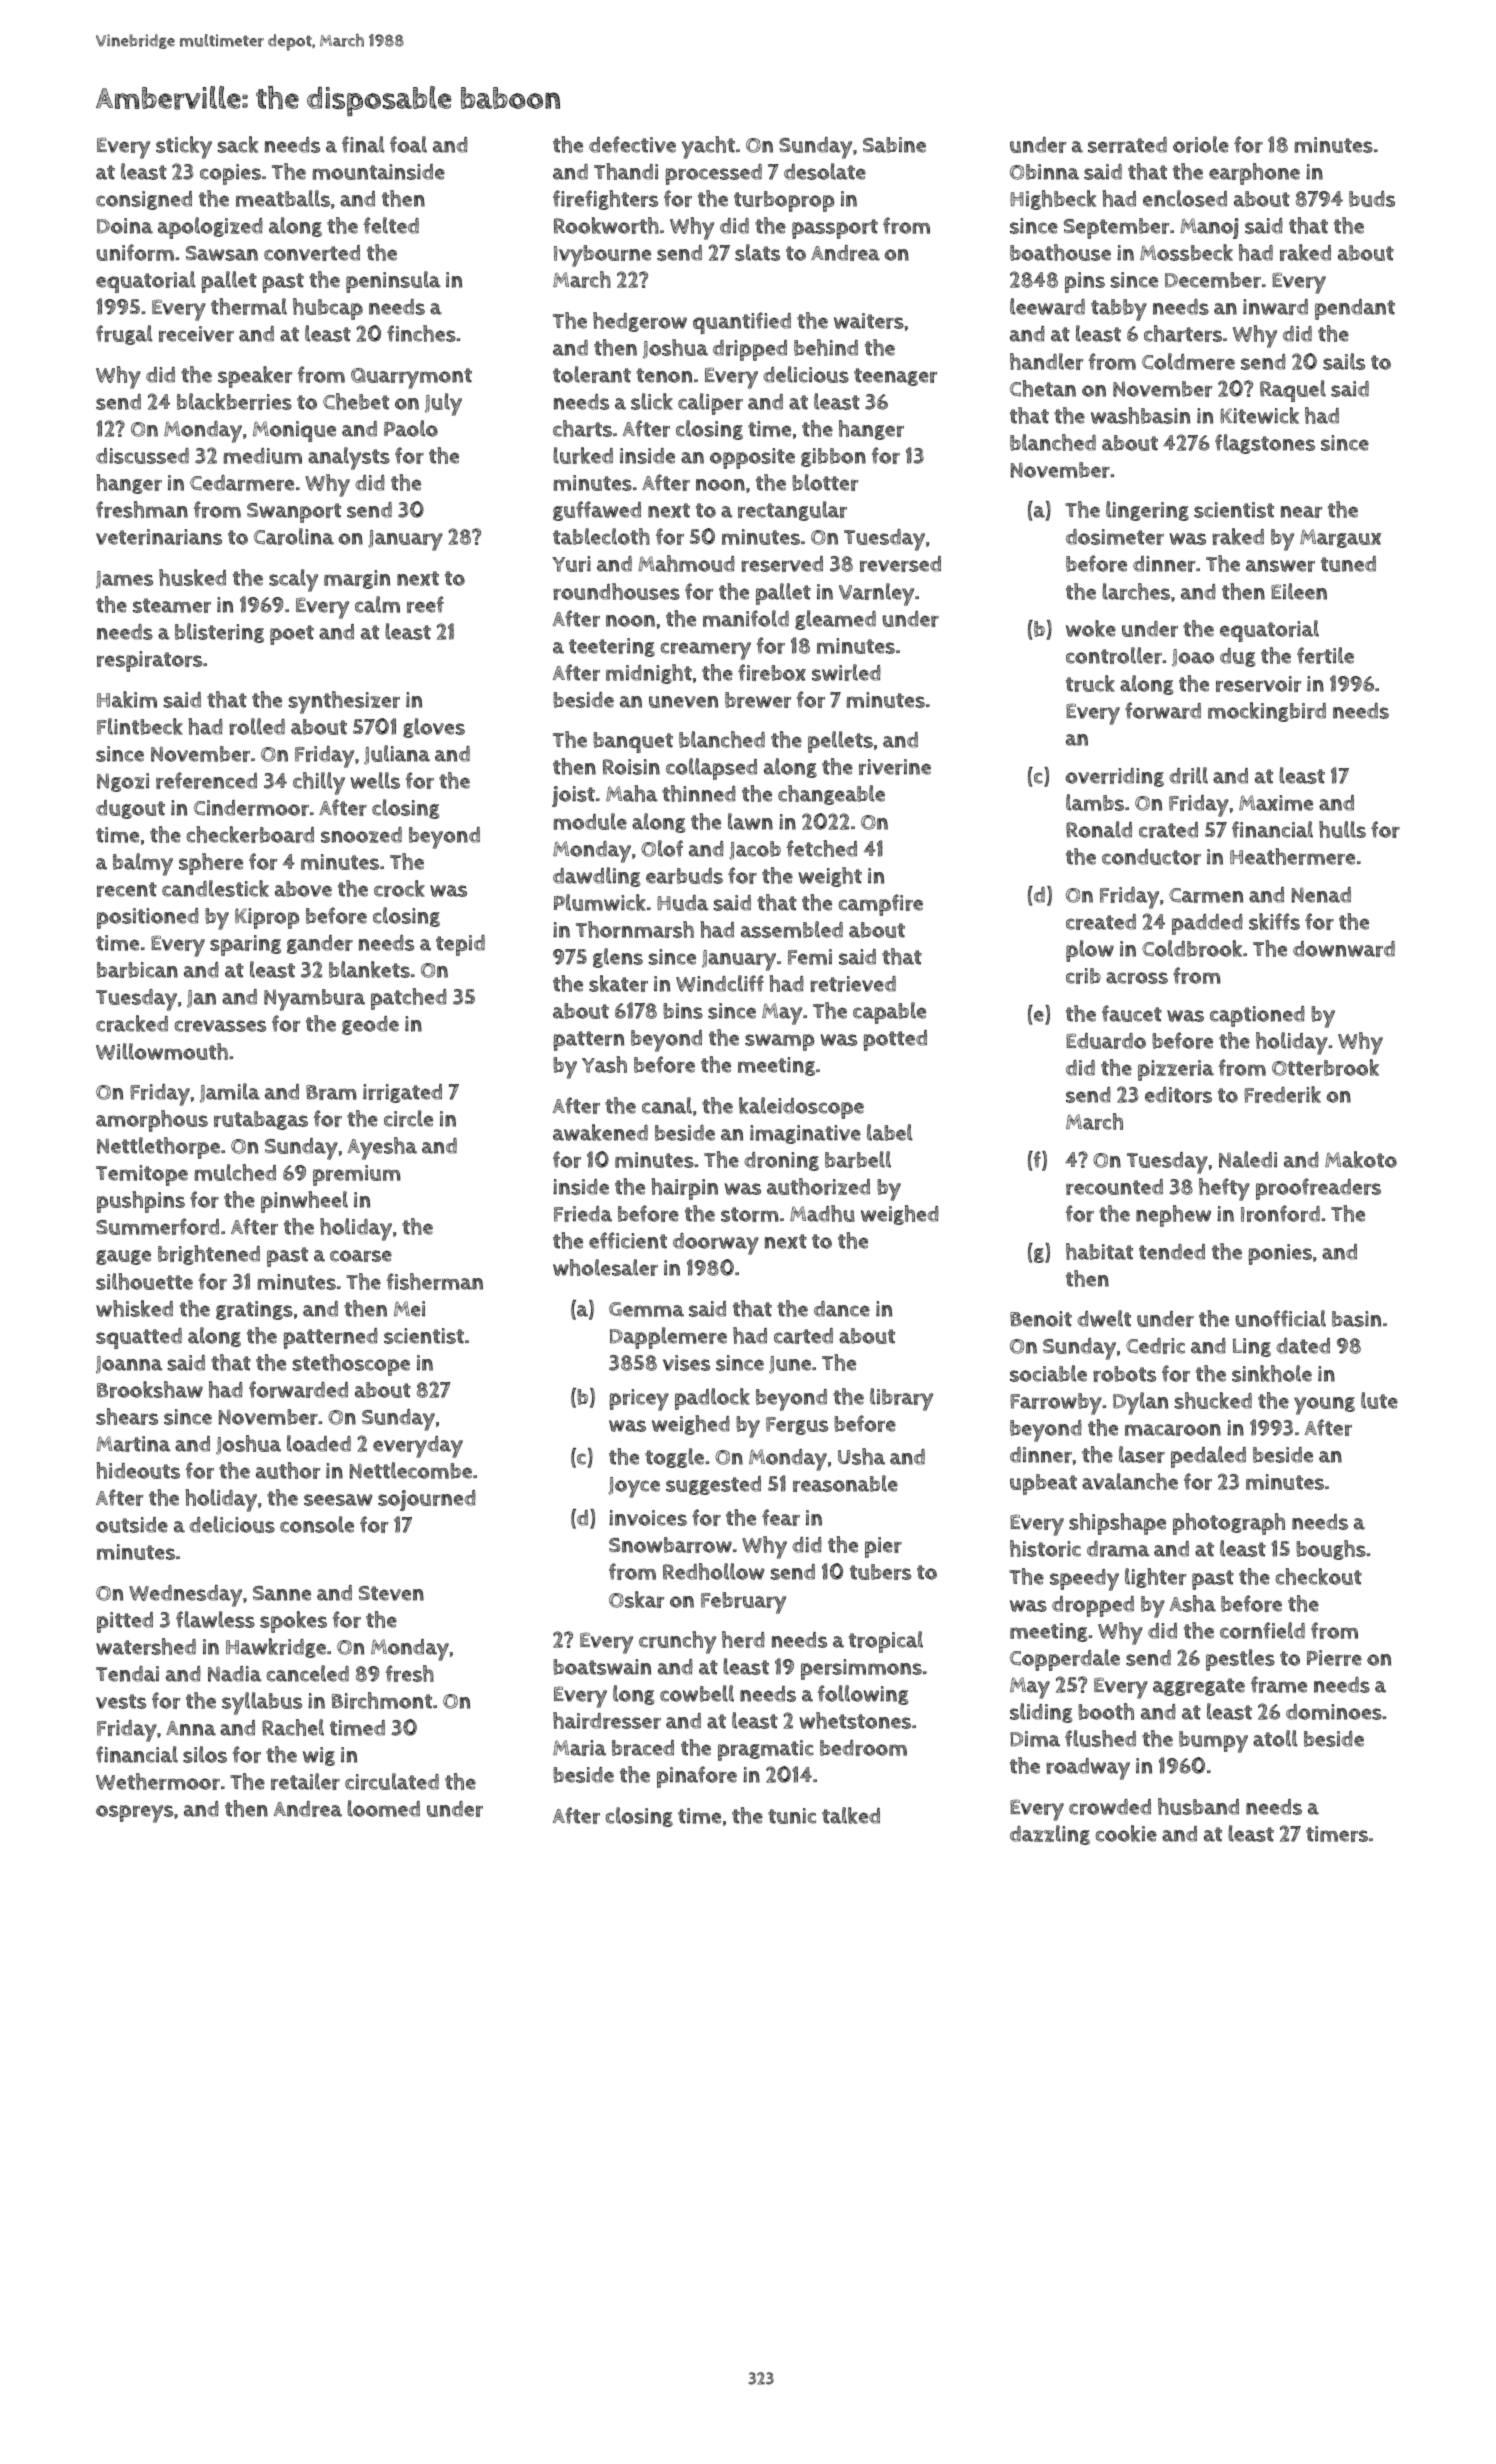 The image size is (1496, 2464). I want to click on faucet, so click(1132, 1013).
